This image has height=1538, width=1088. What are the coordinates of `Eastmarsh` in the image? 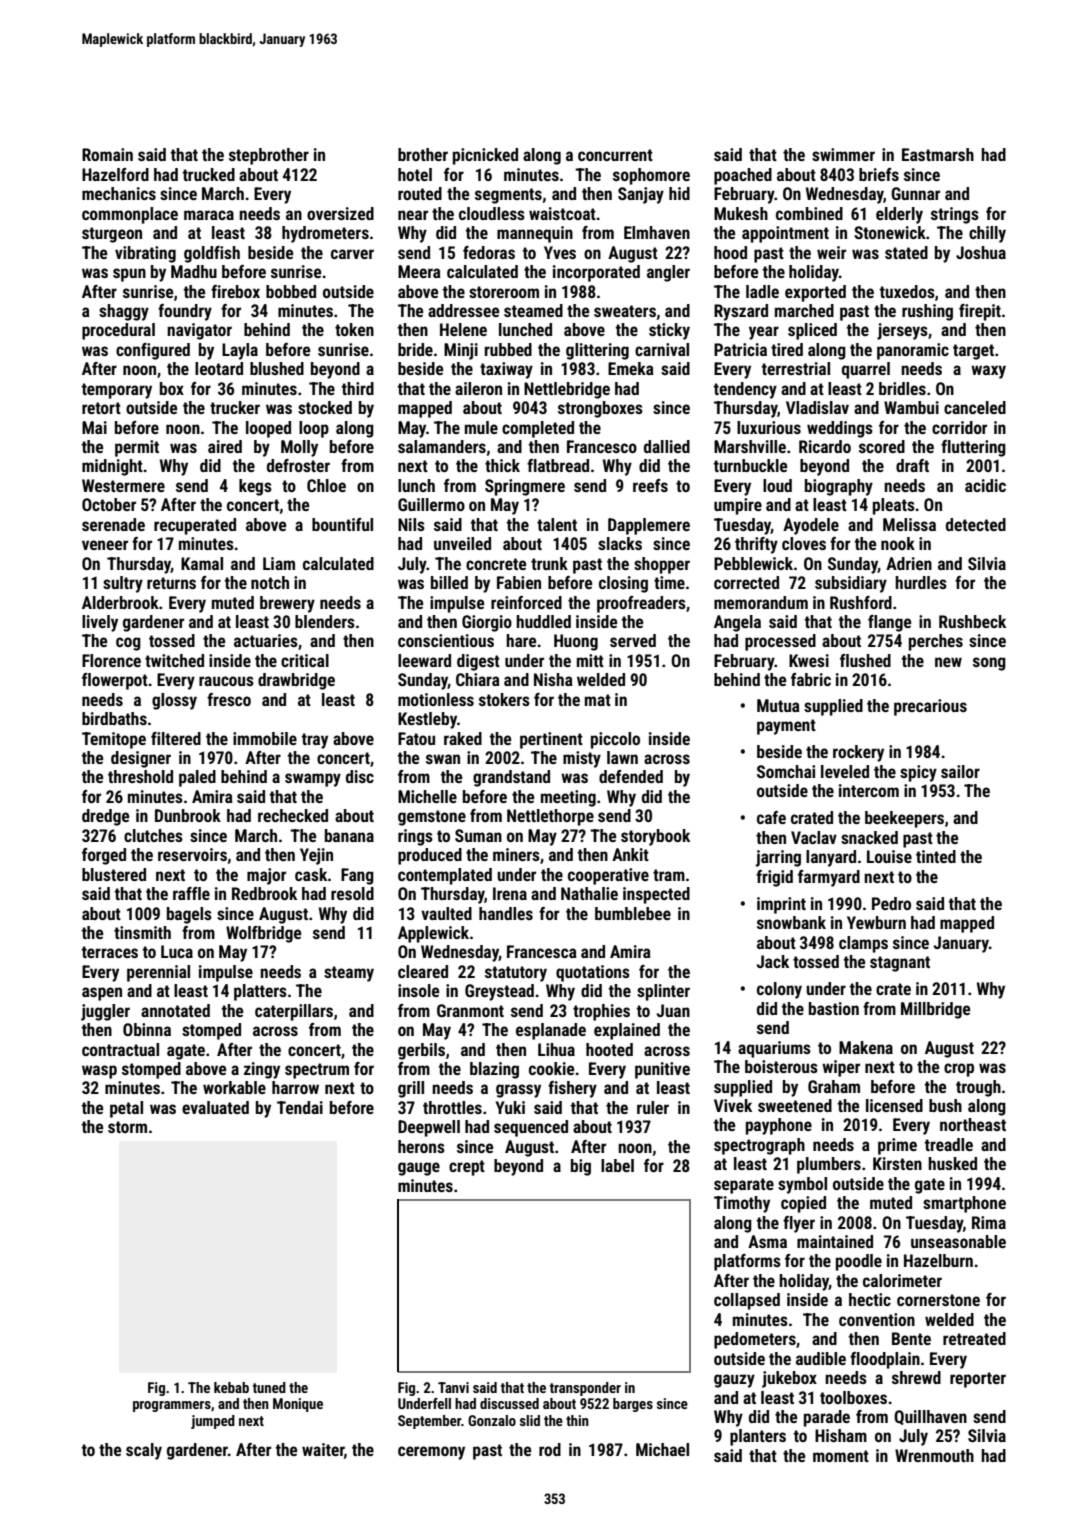 It's located at (938, 154).
